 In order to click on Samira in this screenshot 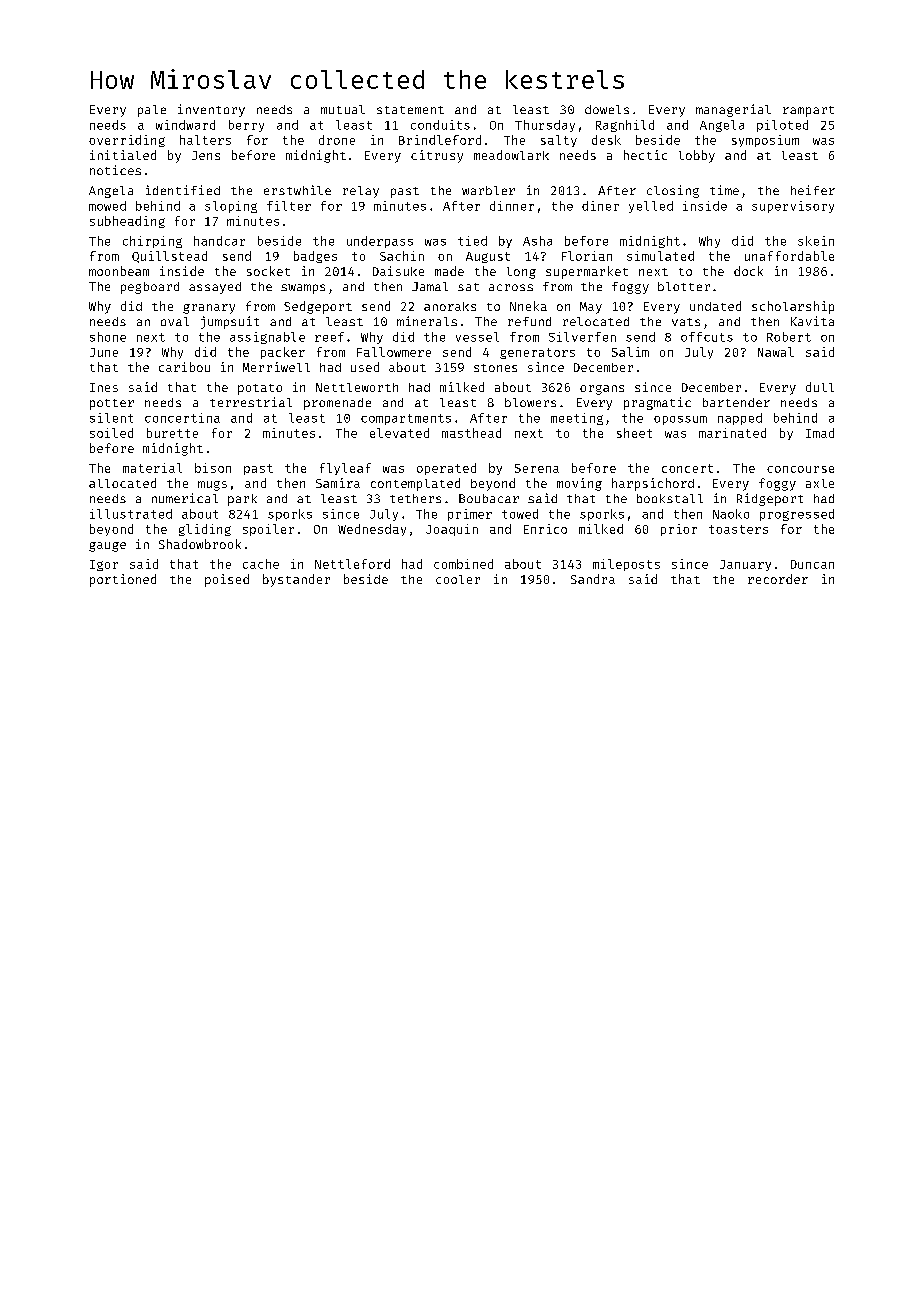, I will do `click(338, 483)`.
